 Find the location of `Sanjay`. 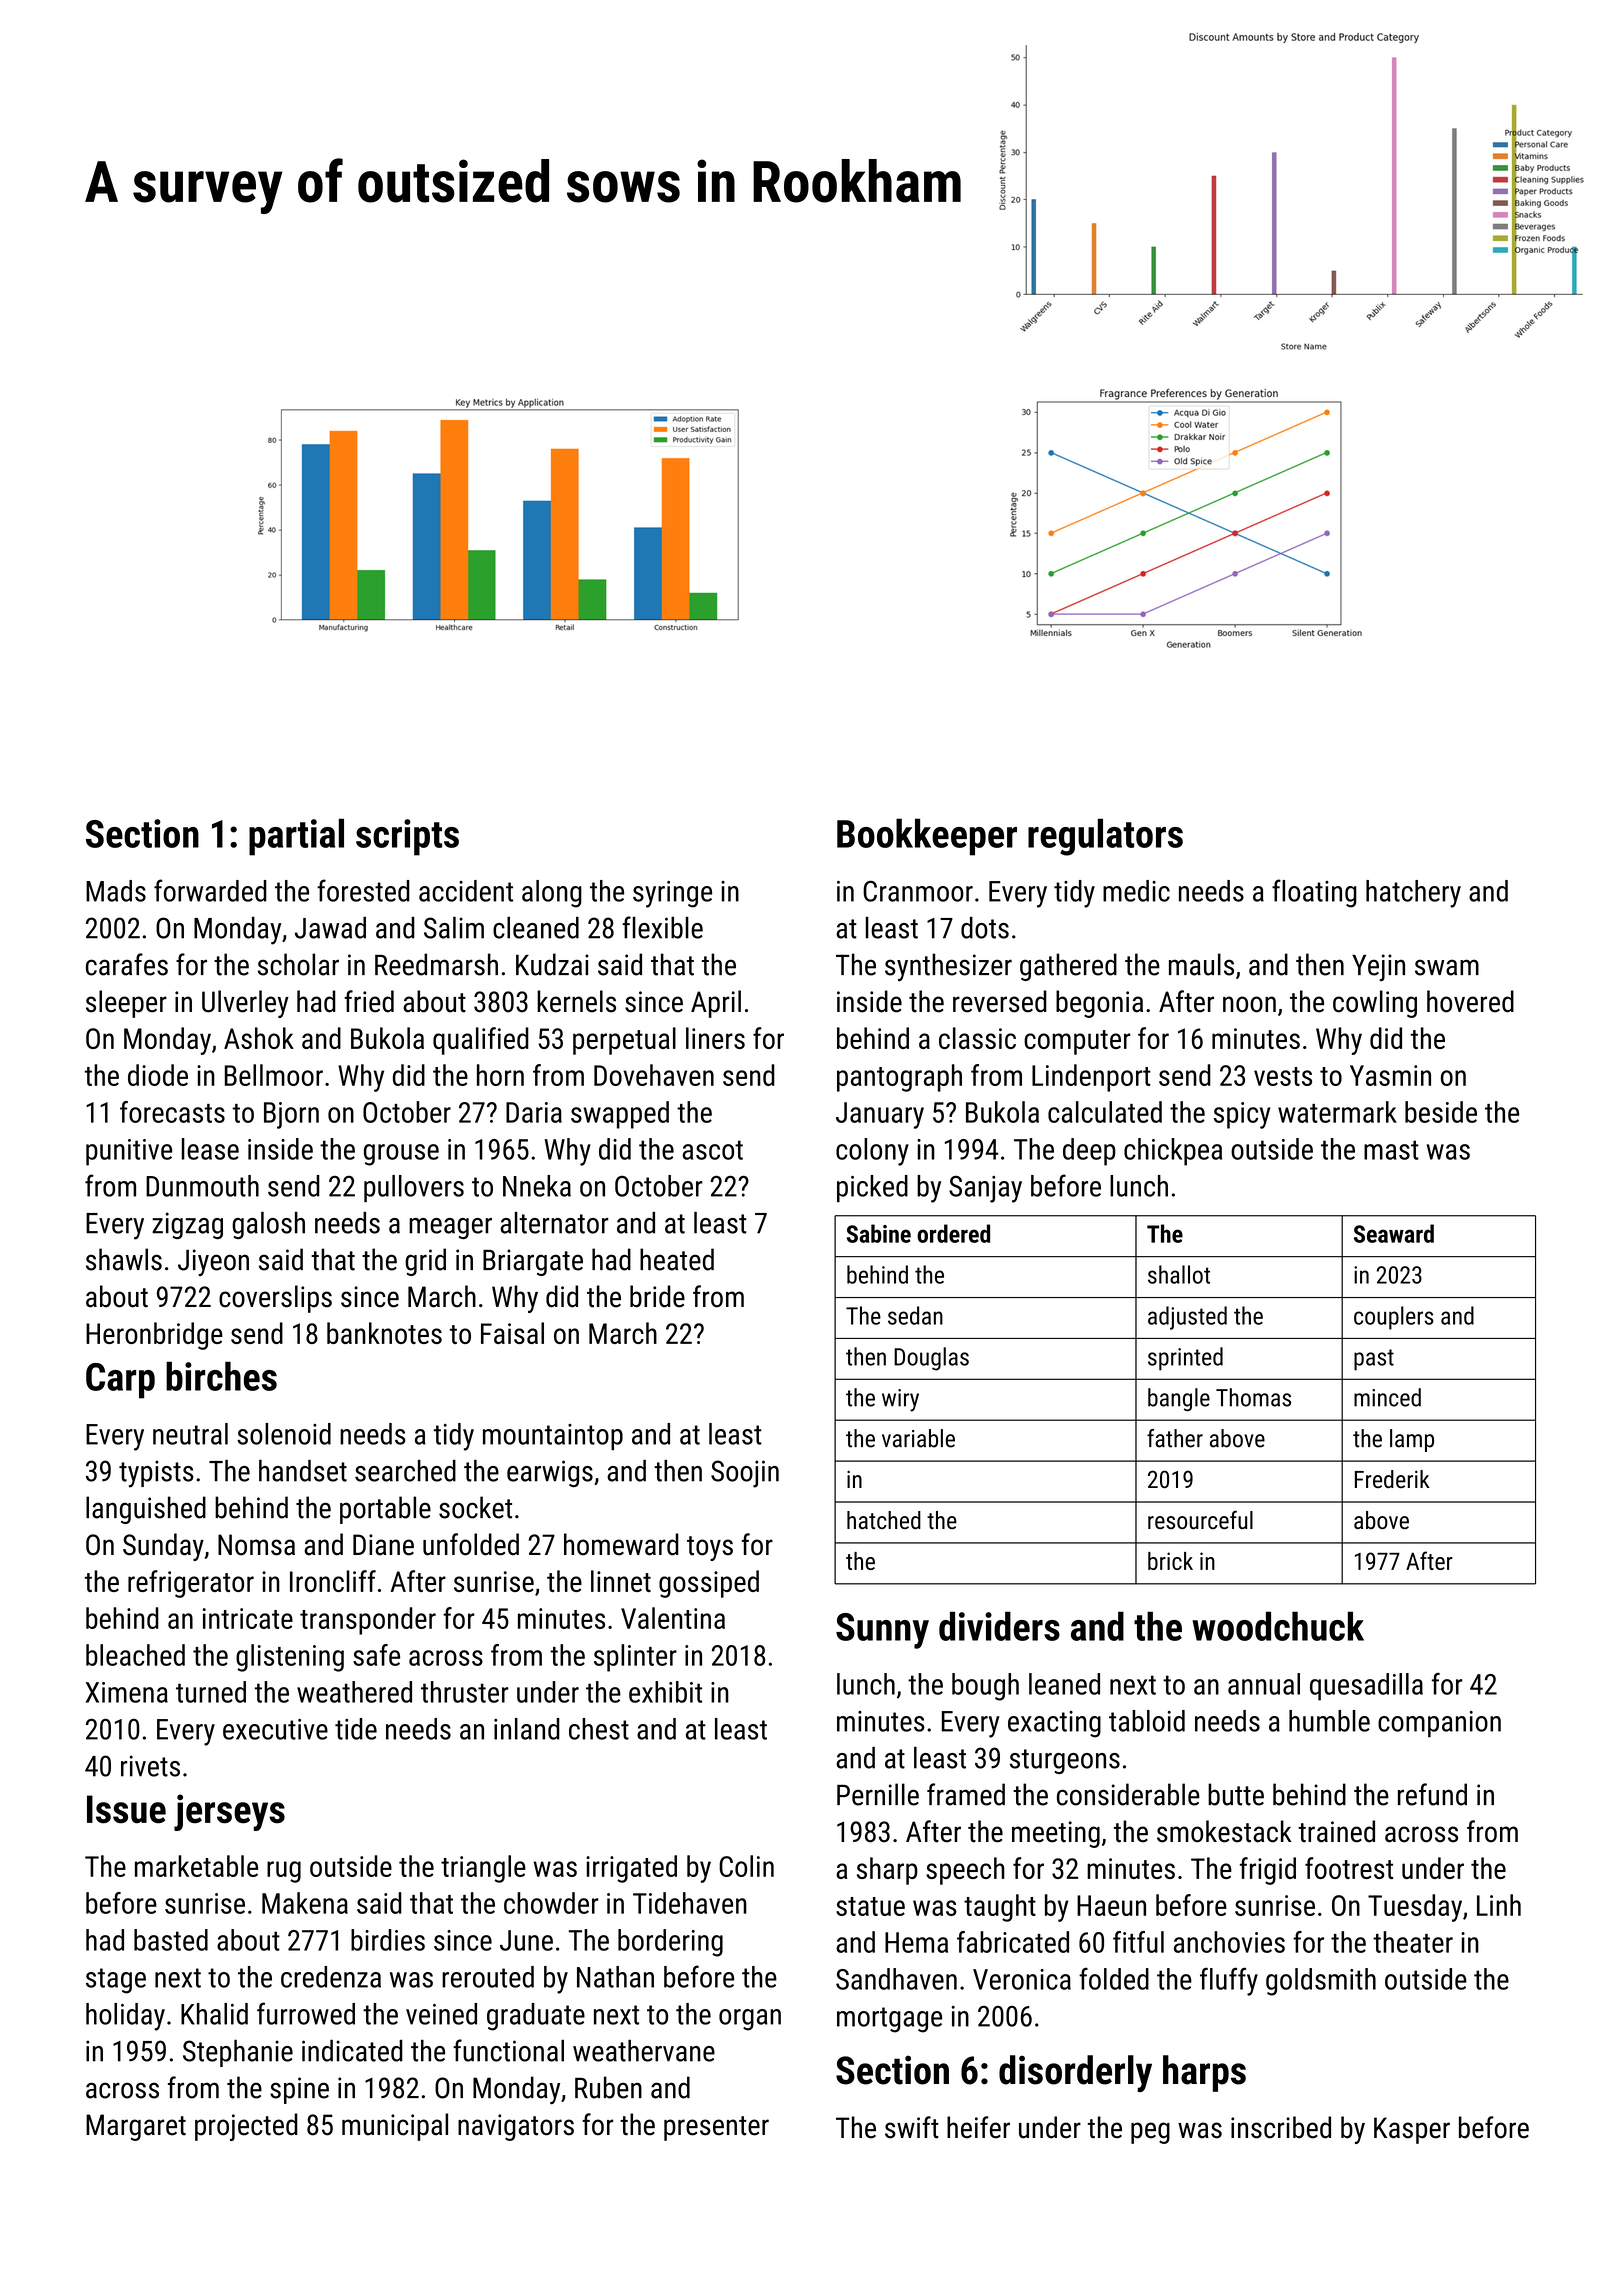

Sanjay is located at coordinates (985, 1189).
